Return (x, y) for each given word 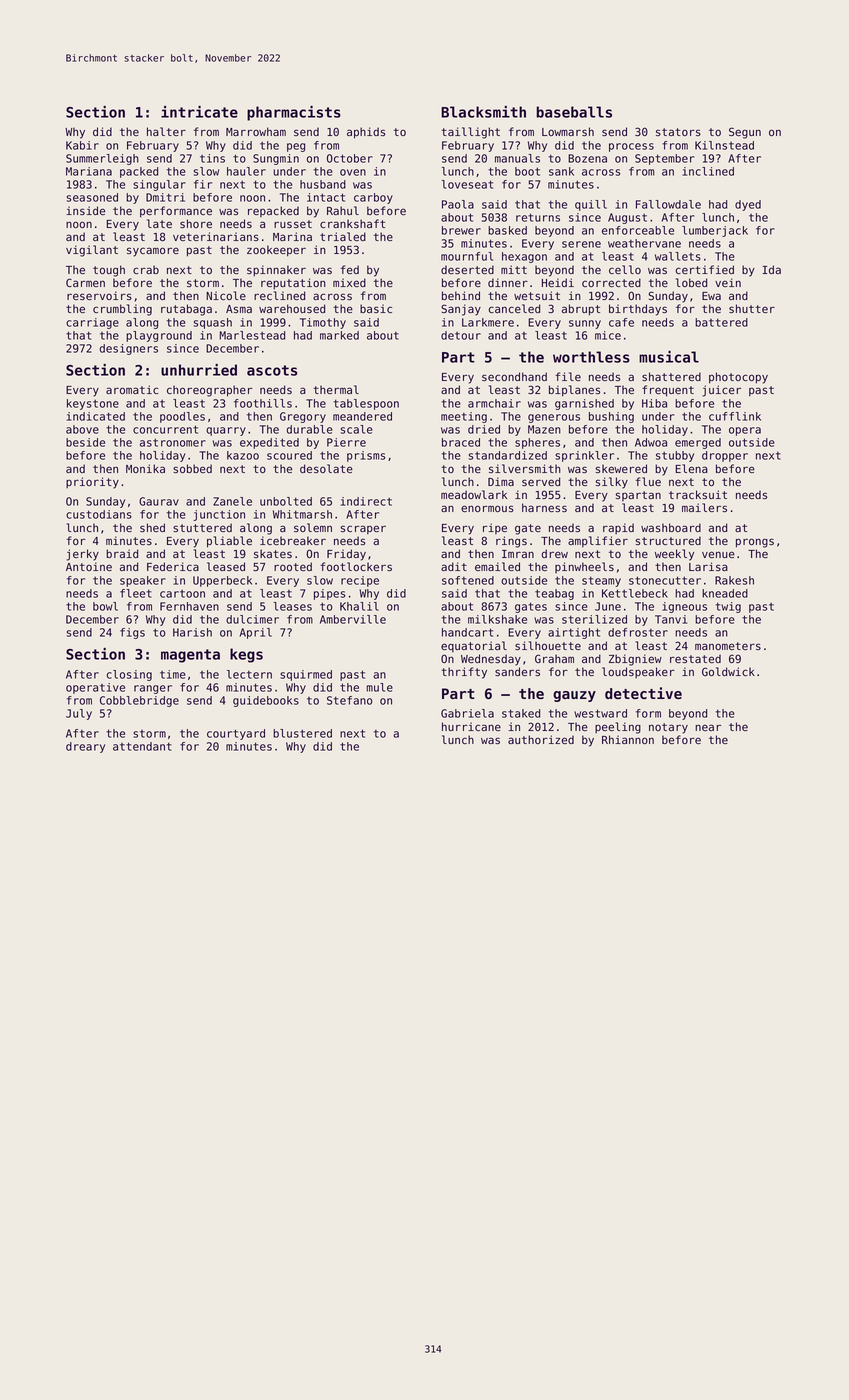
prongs (755, 543)
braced (461, 442)
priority (92, 483)
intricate (199, 112)
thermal (336, 389)
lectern (249, 674)
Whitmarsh (302, 514)
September (664, 159)
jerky (83, 555)
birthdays (638, 310)
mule (379, 687)
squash (213, 323)
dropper (725, 456)
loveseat (467, 184)
